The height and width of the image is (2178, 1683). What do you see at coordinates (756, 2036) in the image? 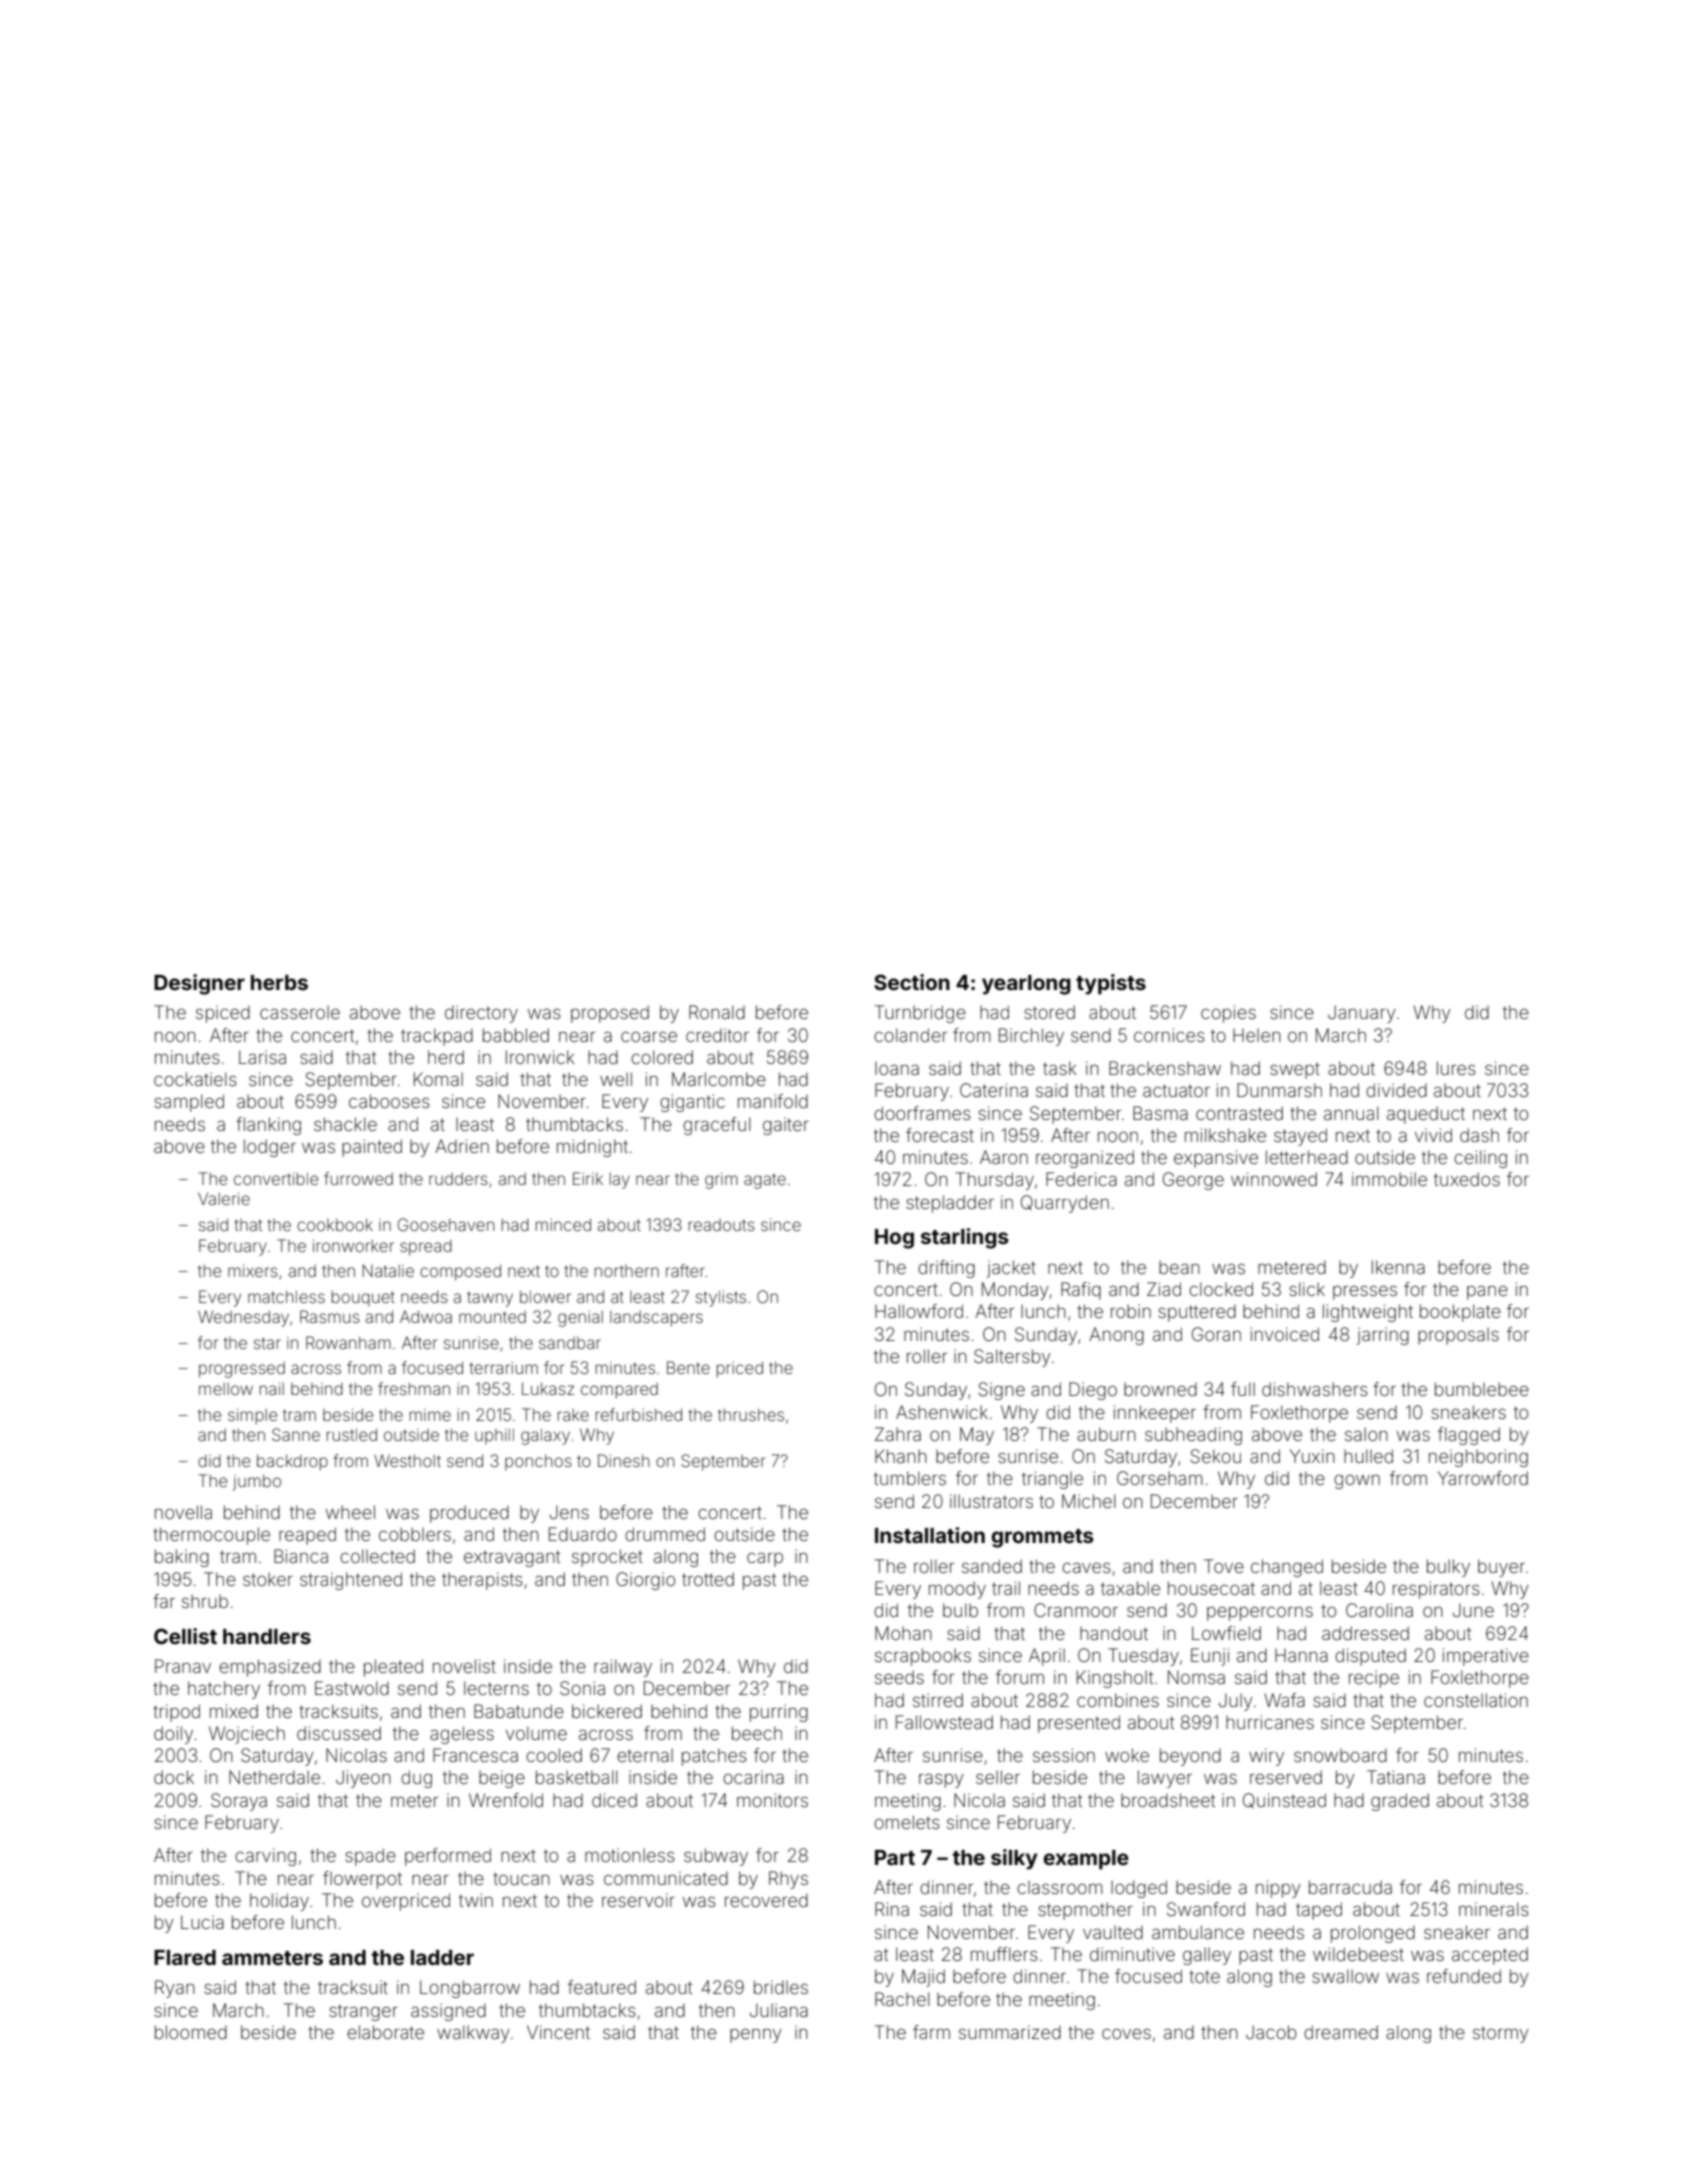
I see `penny` at bounding box center [756, 2036].
